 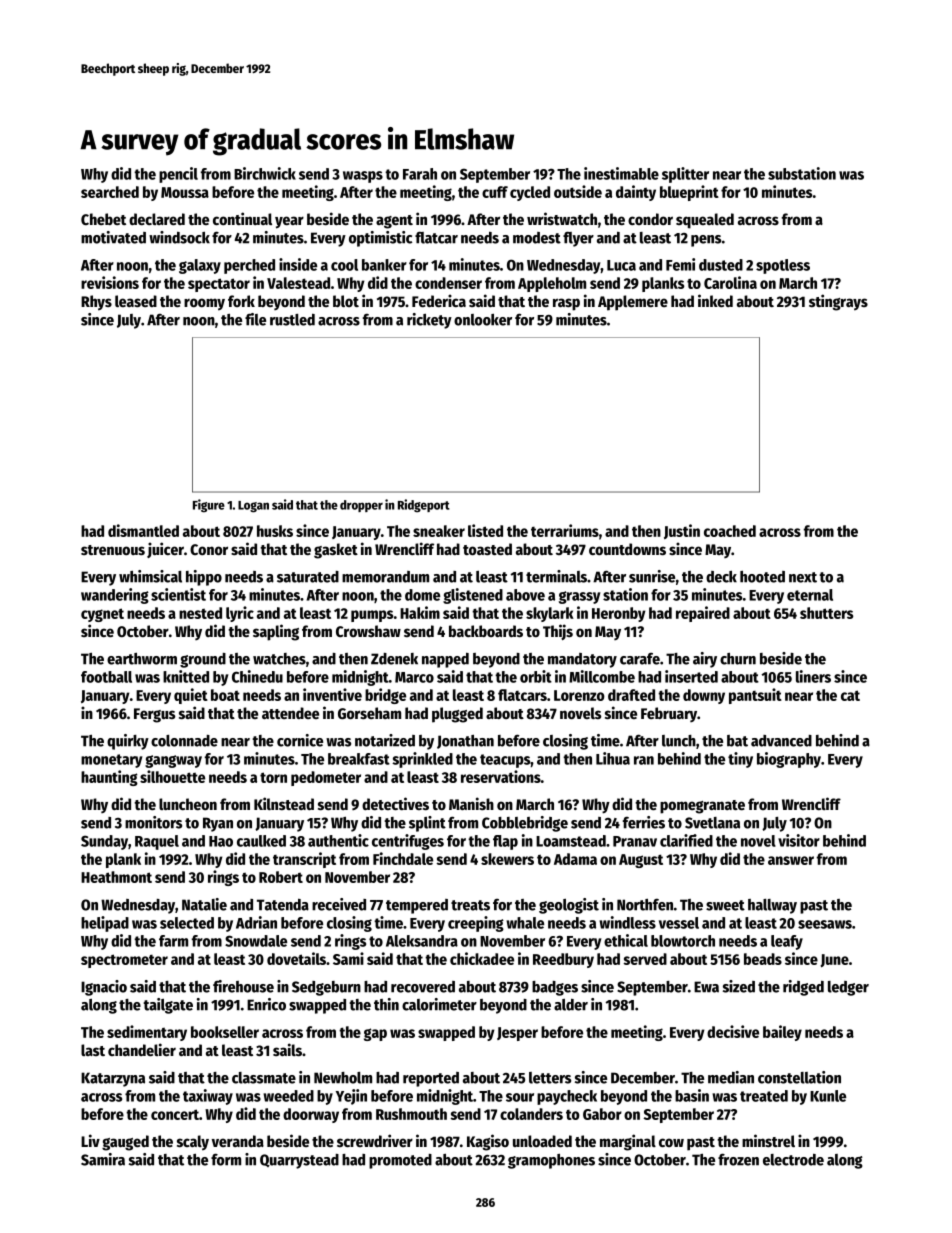 I want to click on last, so click(x=93, y=1050).
